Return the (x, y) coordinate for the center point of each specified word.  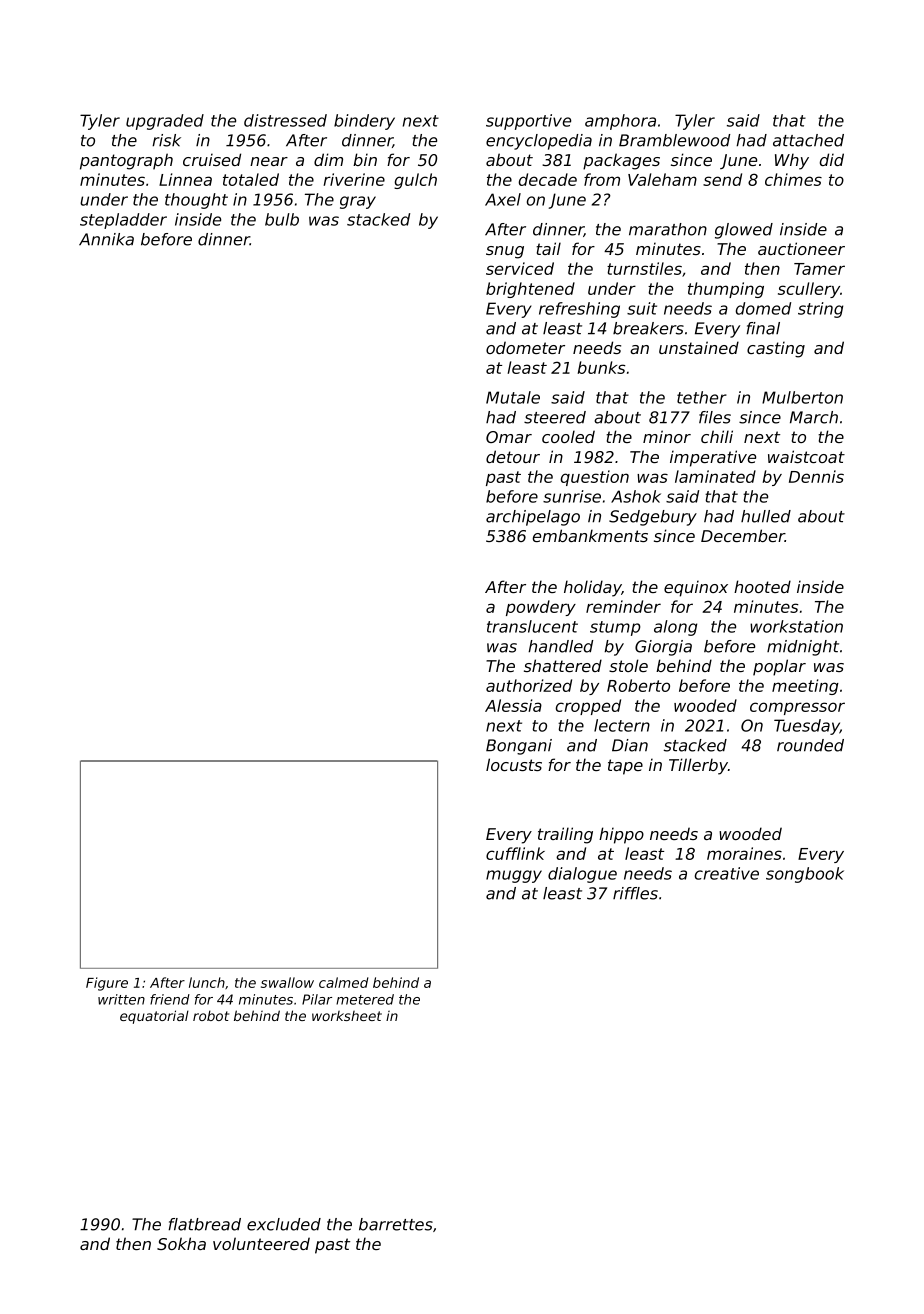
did (832, 159)
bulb (282, 219)
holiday (593, 588)
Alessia (513, 705)
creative (727, 873)
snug (505, 252)
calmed (343, 982)
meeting (805, 687)
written (121, 999)
